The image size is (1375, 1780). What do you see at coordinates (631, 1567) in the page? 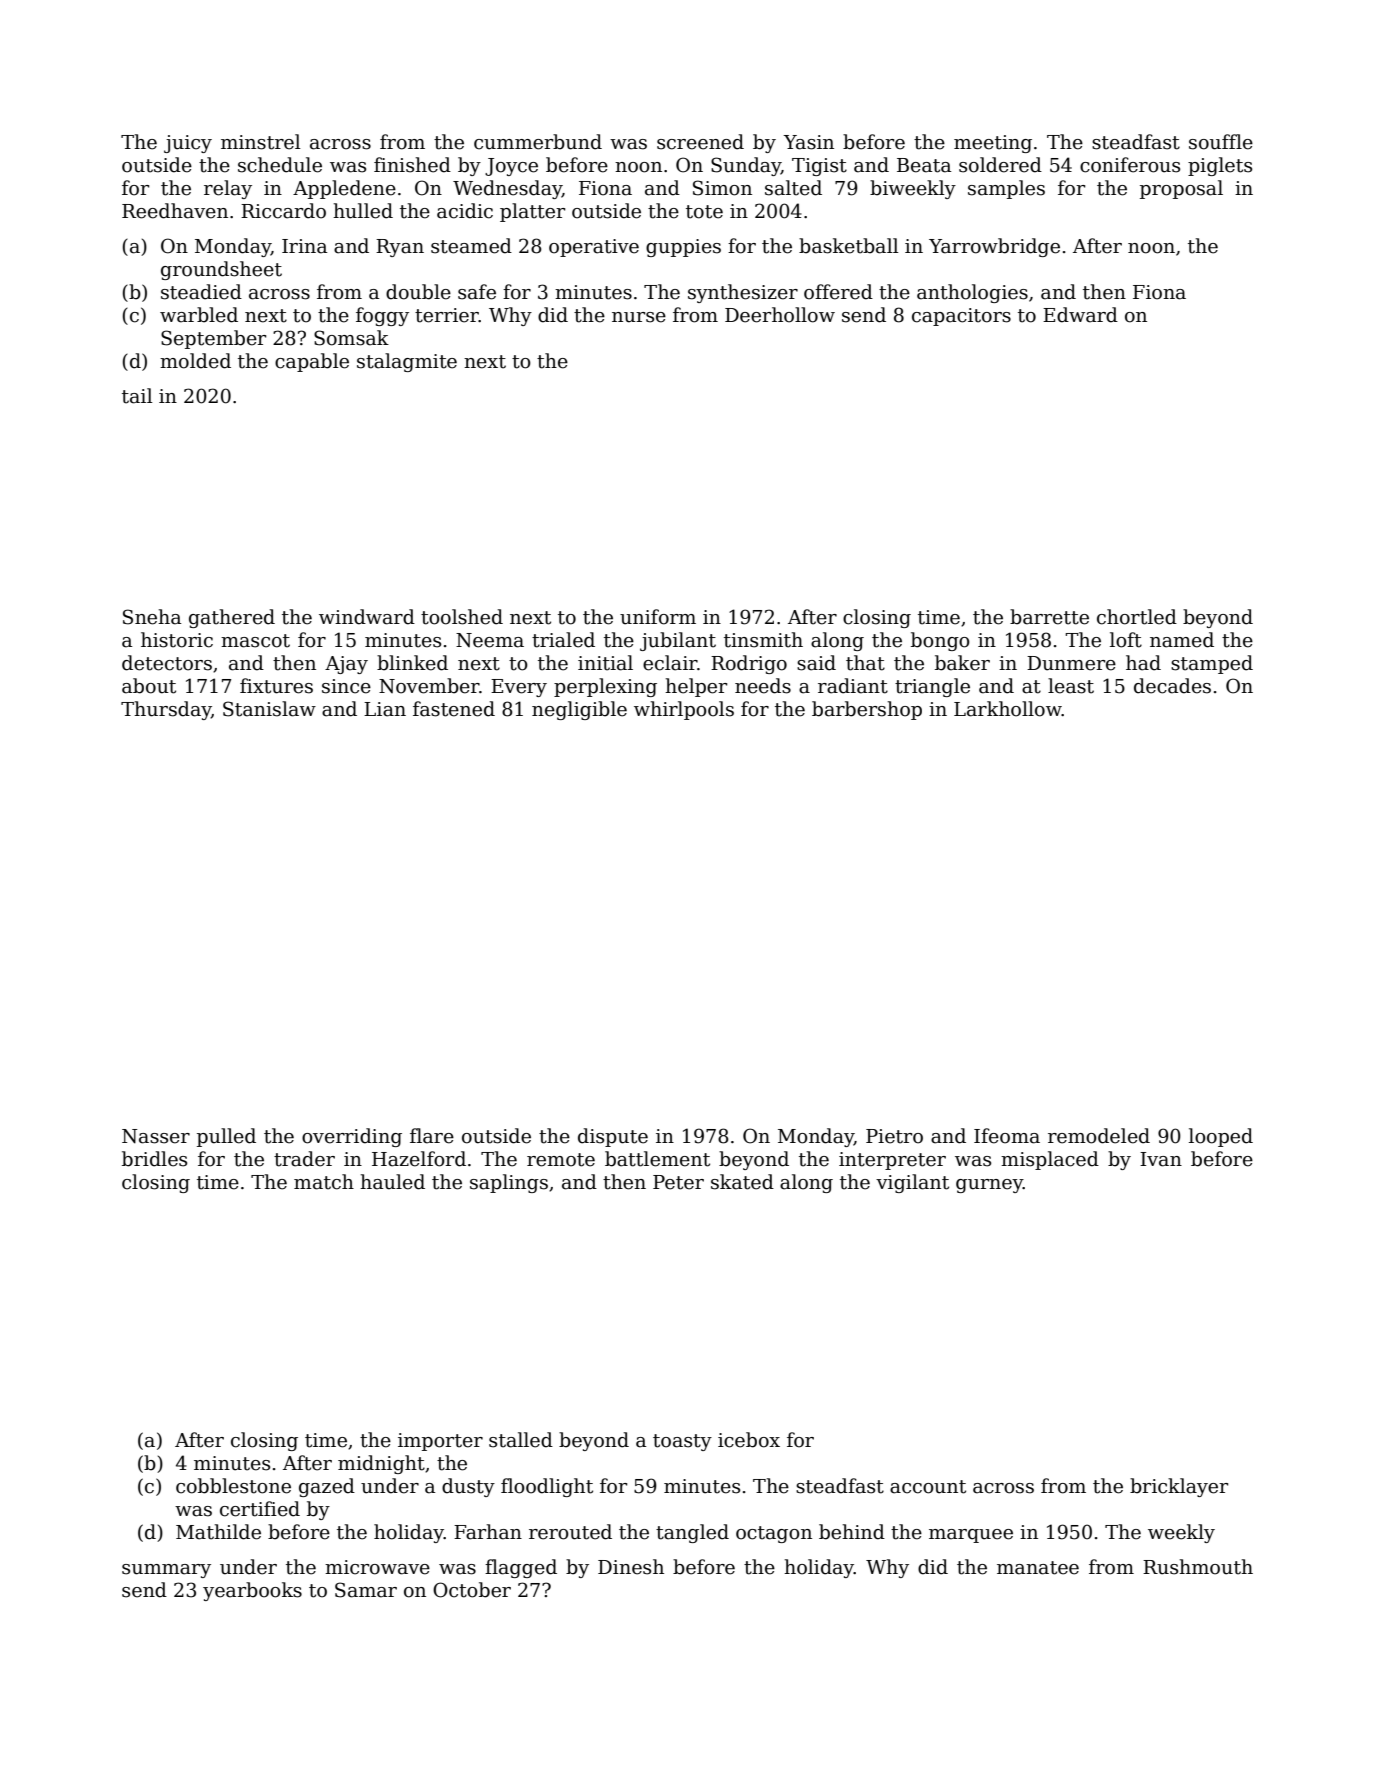
I see `Dinesh` at bounding box center [631, 1567].
